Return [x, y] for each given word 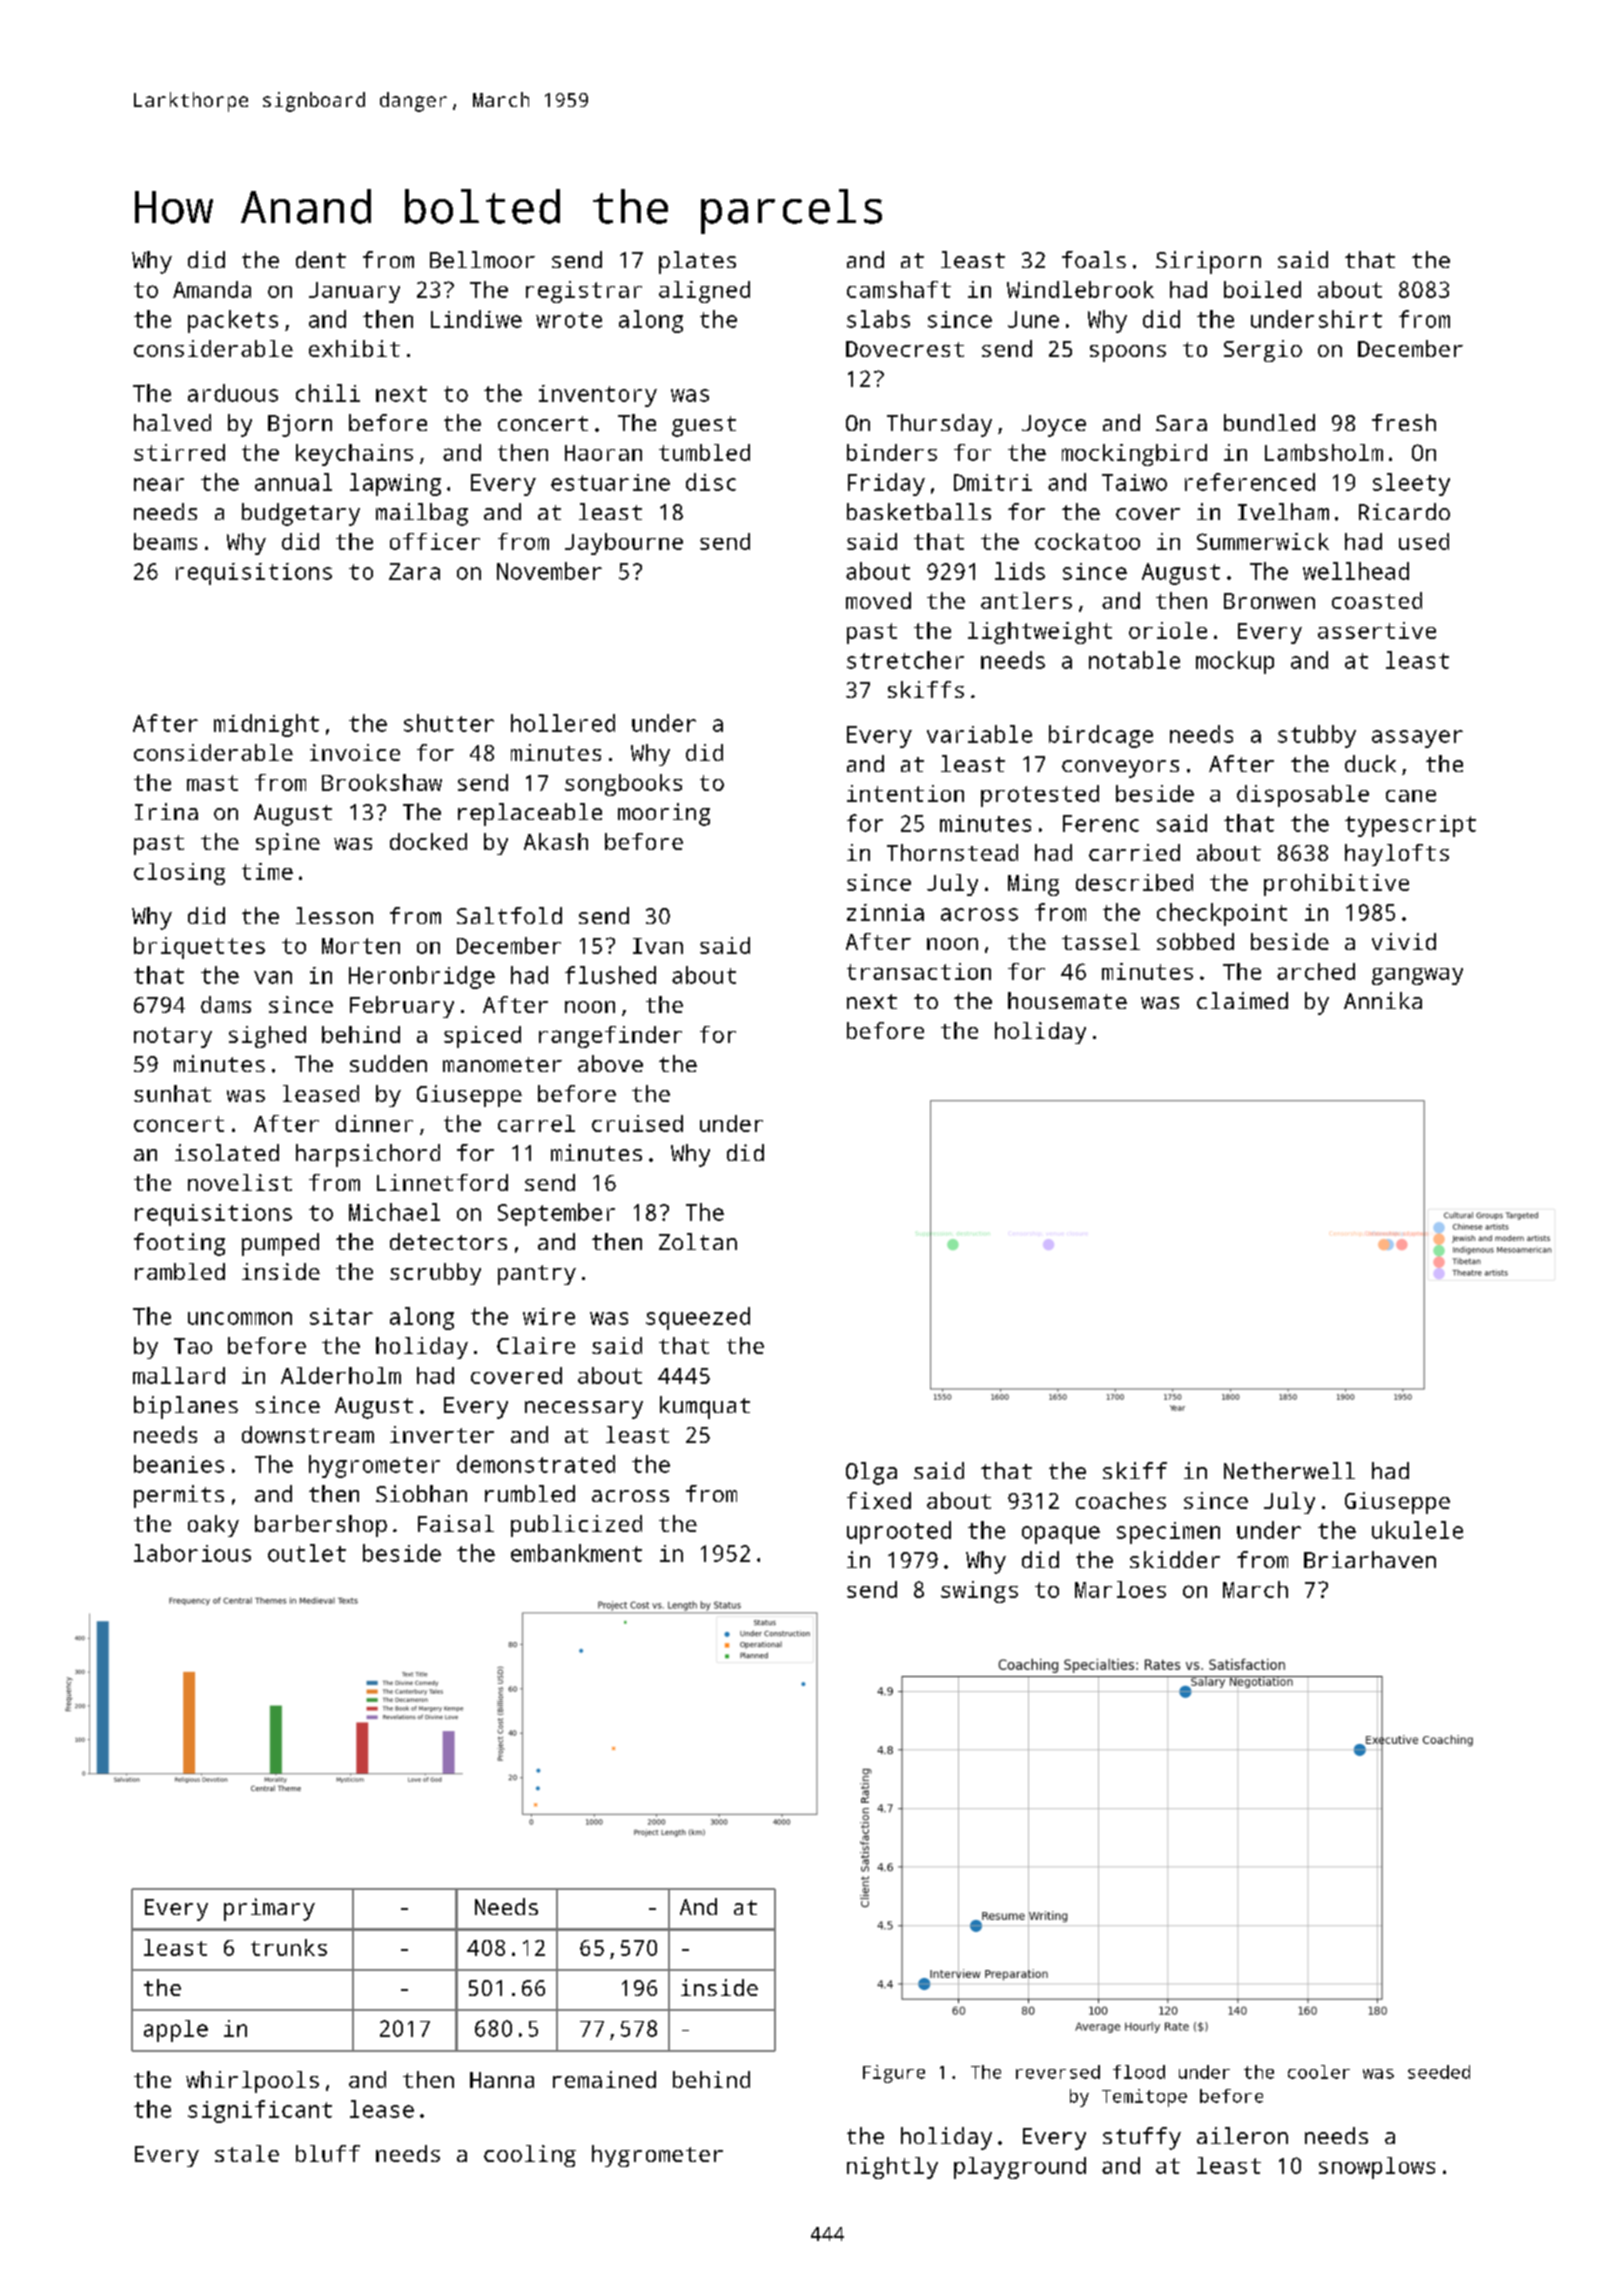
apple [176, 2031]
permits [179, 1496]
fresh [1404, 422]
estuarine [610, 482]
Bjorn [300, 425]
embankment [576, 1553]
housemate [1067, 1000]
